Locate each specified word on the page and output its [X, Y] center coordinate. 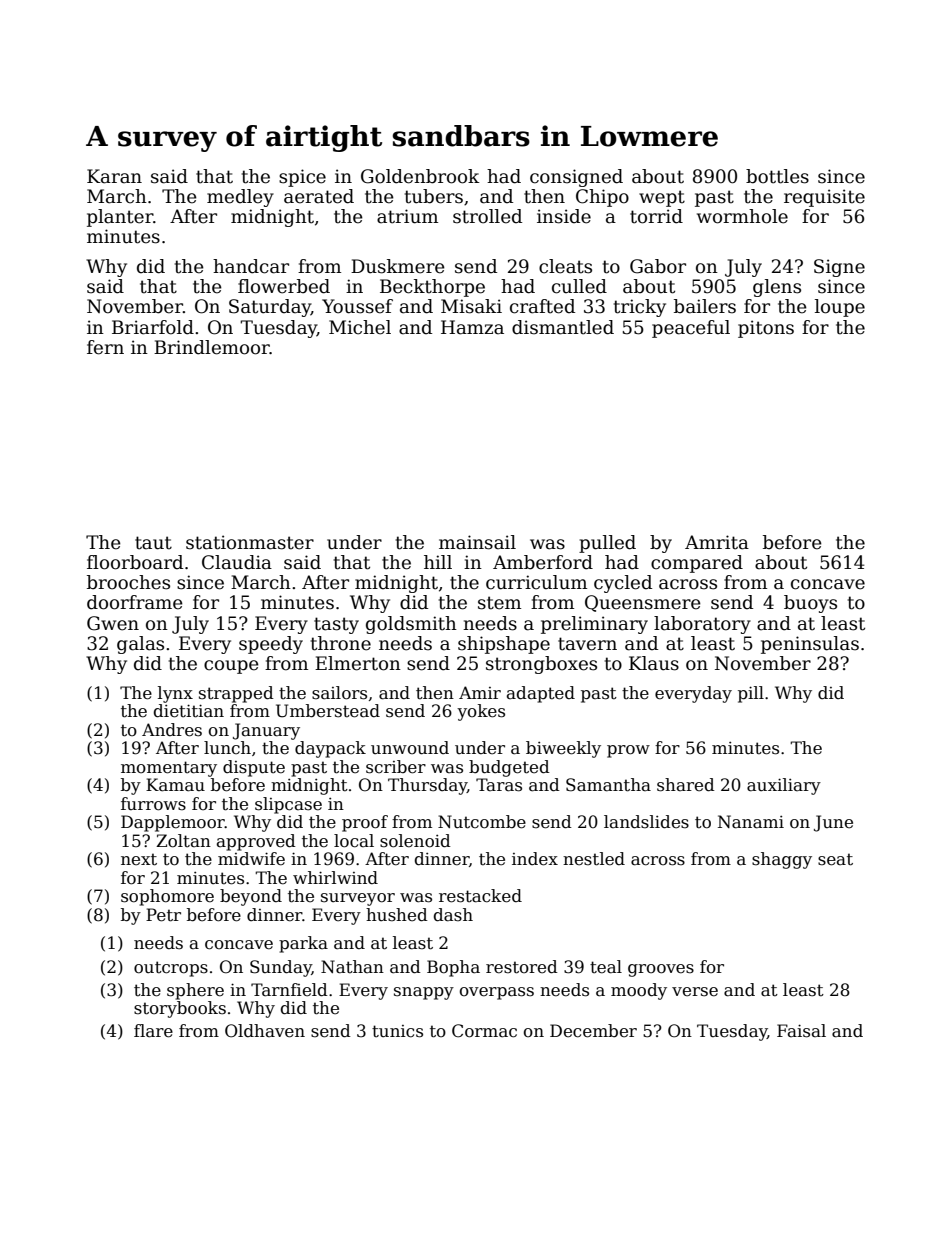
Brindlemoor [212, 347]
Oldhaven [265, 1031]
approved [256, 842]
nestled [594, 859]
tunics [397, 1031]
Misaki [471, 306]
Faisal [801, 1031]
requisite [824, 198]
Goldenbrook [420, 176]
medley [240, 198]
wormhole [742, 216]
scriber [396, 767]
